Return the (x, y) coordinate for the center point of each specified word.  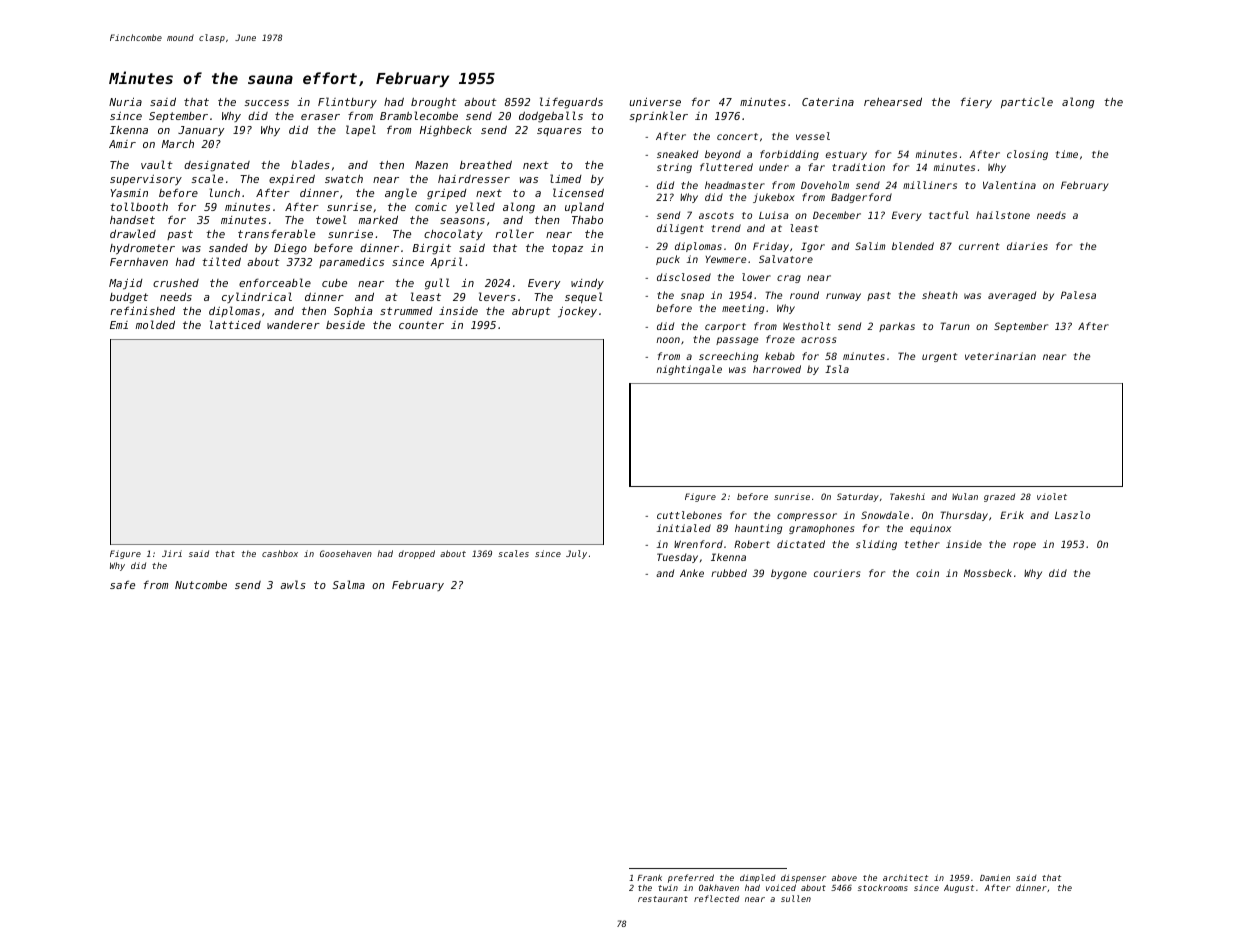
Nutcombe (201, 585)
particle (1027, 102)
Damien (995, 877)
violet (1052, 496)
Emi (119, 325)
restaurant (663, 899)
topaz (567, 249)
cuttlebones (689, 515)
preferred (691, 878)
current (979, 246)
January (201, 131)
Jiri (172, 553)
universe (655, 102)
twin (668, 888)
